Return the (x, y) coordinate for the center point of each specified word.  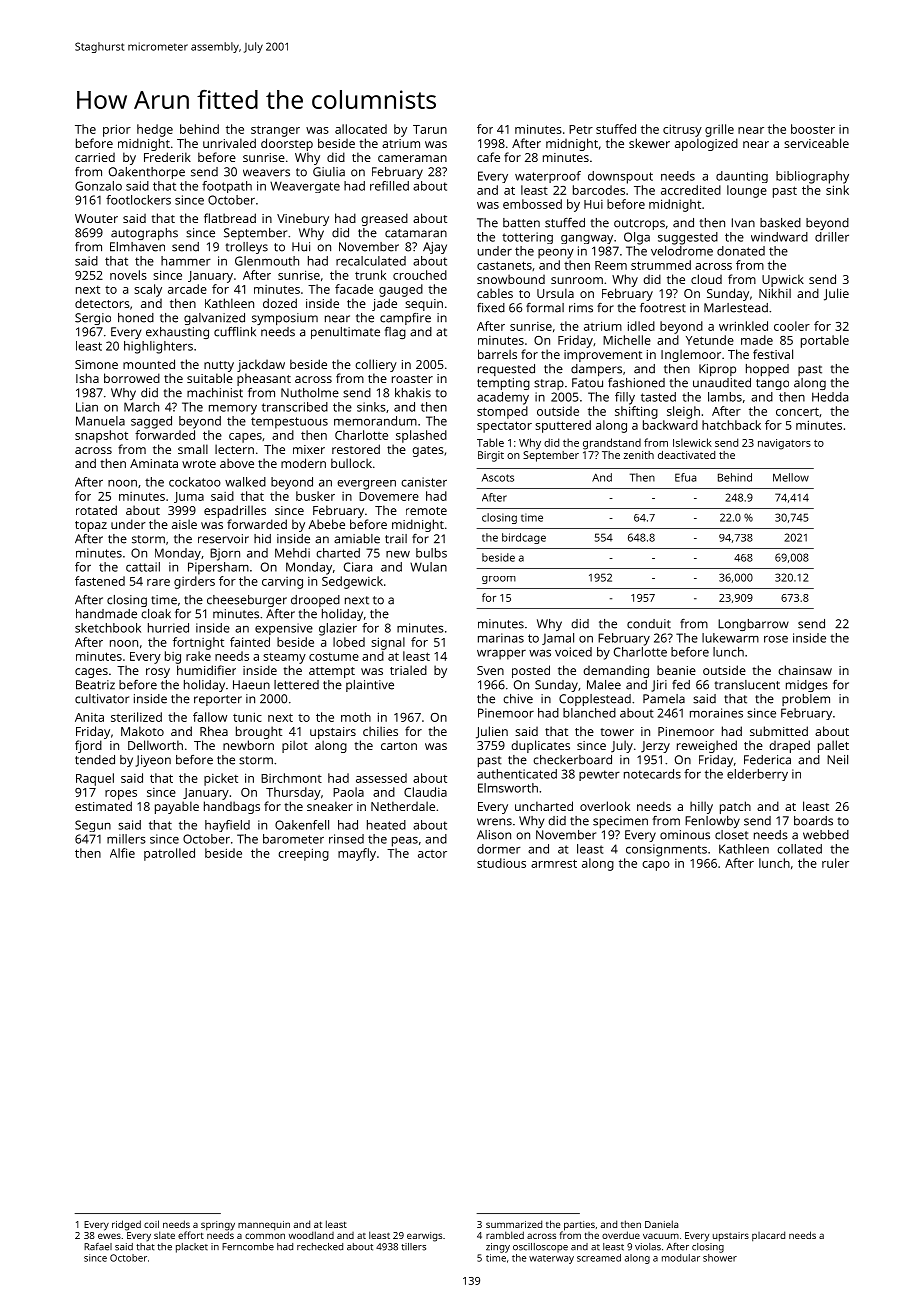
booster (813, 129)
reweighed (707, 746)
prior (117, 130)
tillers (413, 1247)
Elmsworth (508, 788)
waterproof (548, 177)
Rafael (98, 1247)
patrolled (169, 854)
